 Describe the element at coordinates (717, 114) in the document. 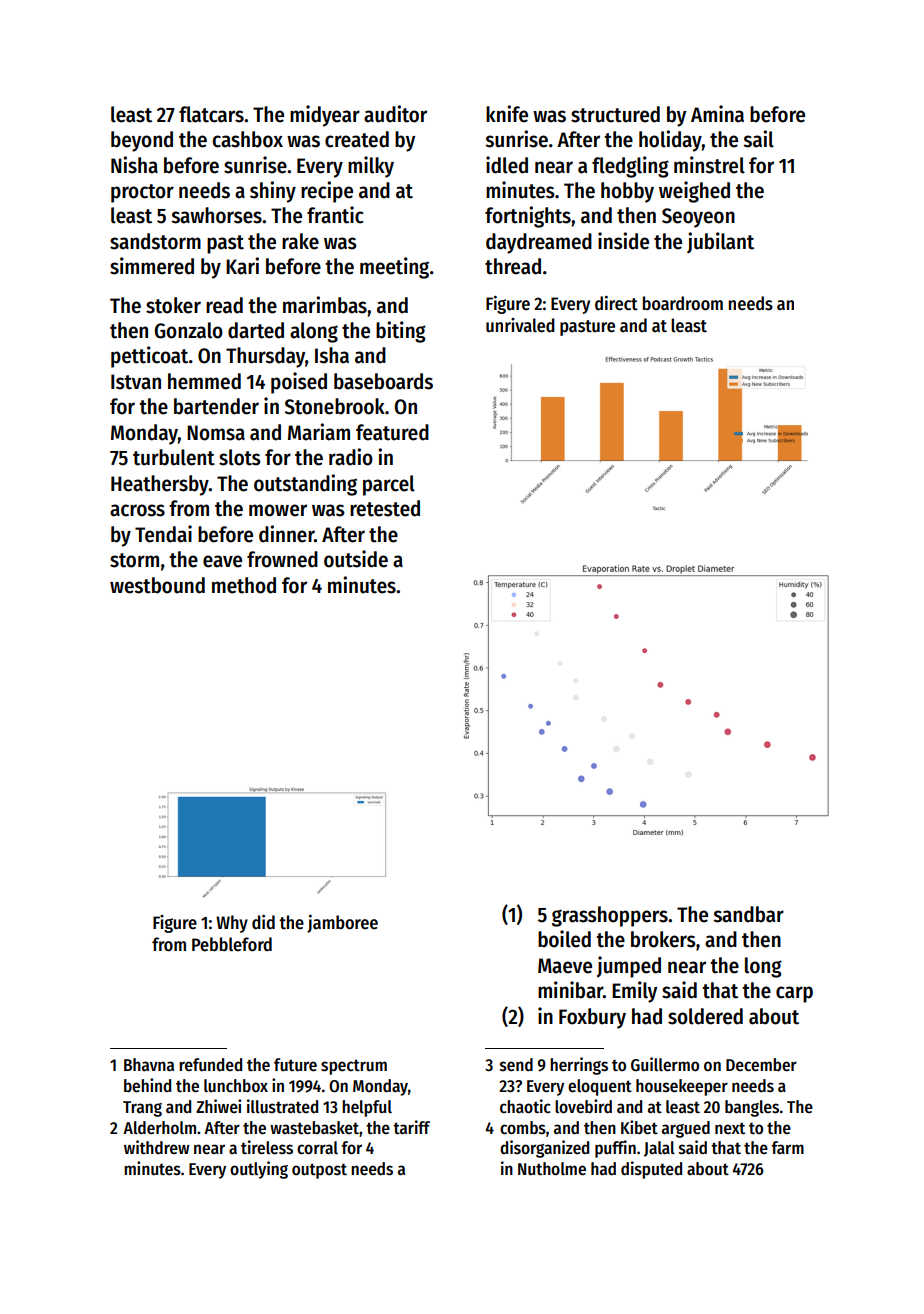

I see `Amina` at that location.
